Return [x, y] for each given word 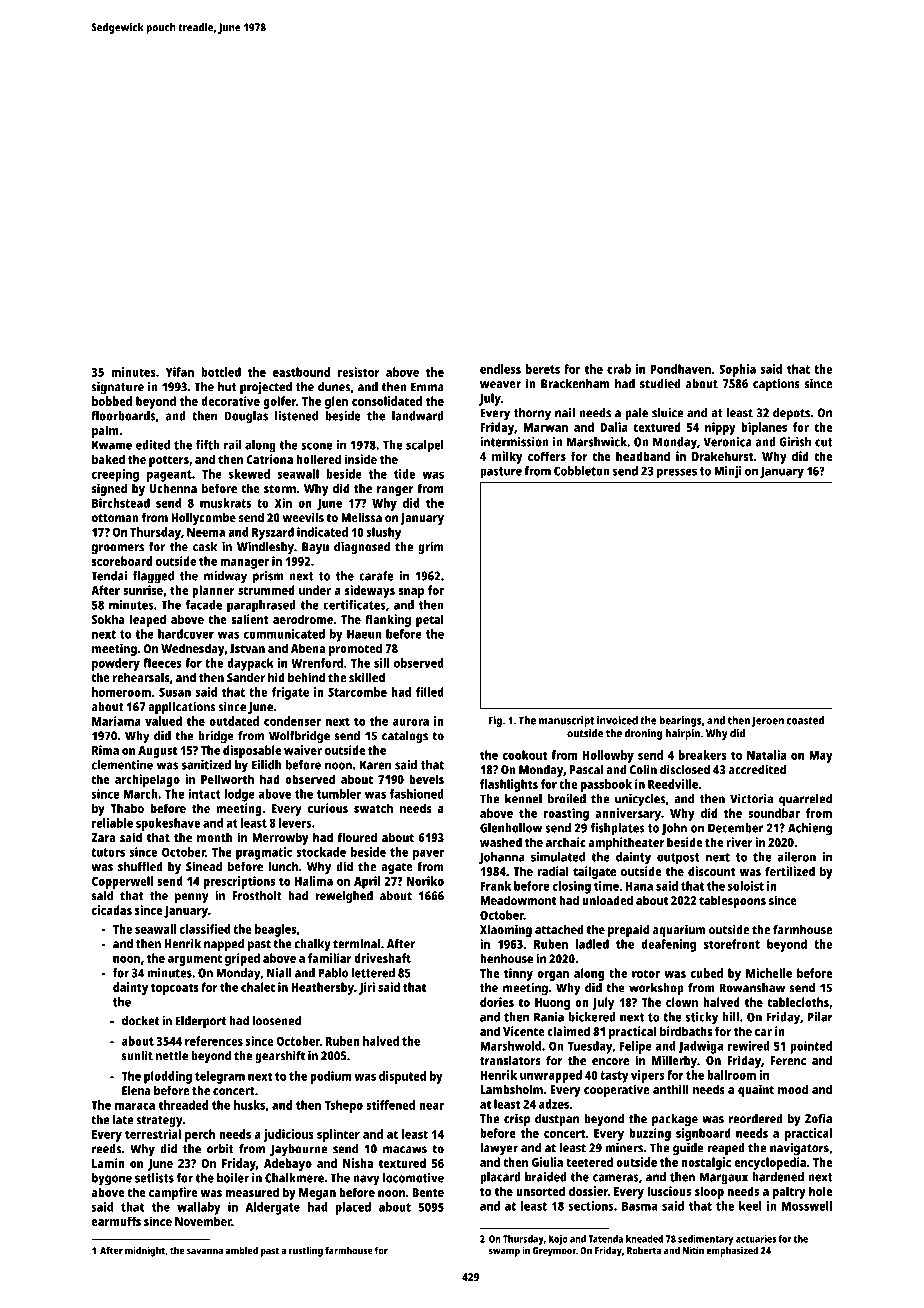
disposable [252, 751]
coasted [805, 720]
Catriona [269, 459]
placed [353, 1208]
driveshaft [382, 958]
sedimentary [706, 1240]
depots [791, 414]
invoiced [617, 720]
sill [381, 663]
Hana [639, 886]
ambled [241, 1250]
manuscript [566, 721]
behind [306, 677]
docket [140, 1021]
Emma [427, 387]
